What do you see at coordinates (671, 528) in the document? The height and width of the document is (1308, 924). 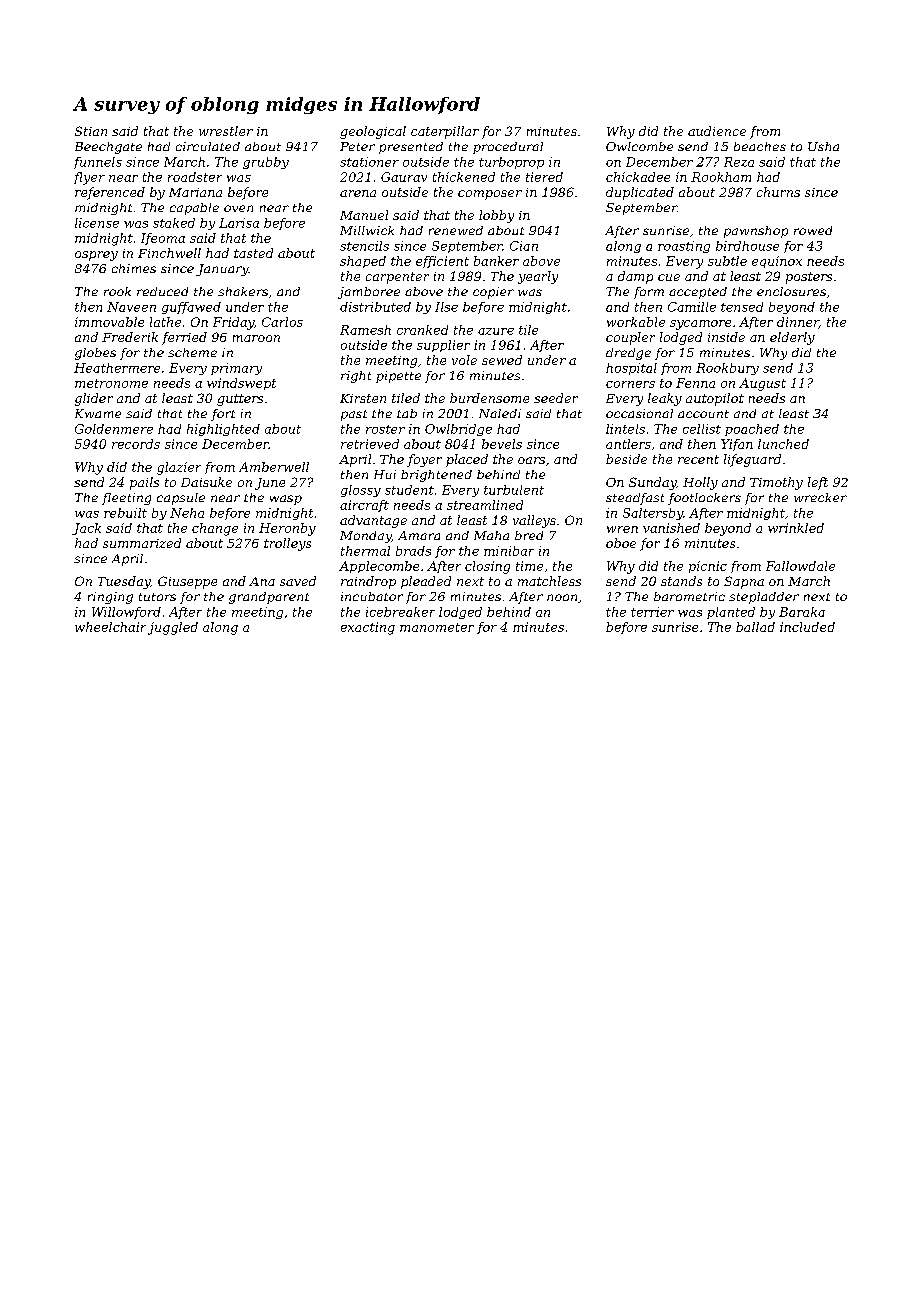 I see `vanished` at bounding box center [671, 528].
